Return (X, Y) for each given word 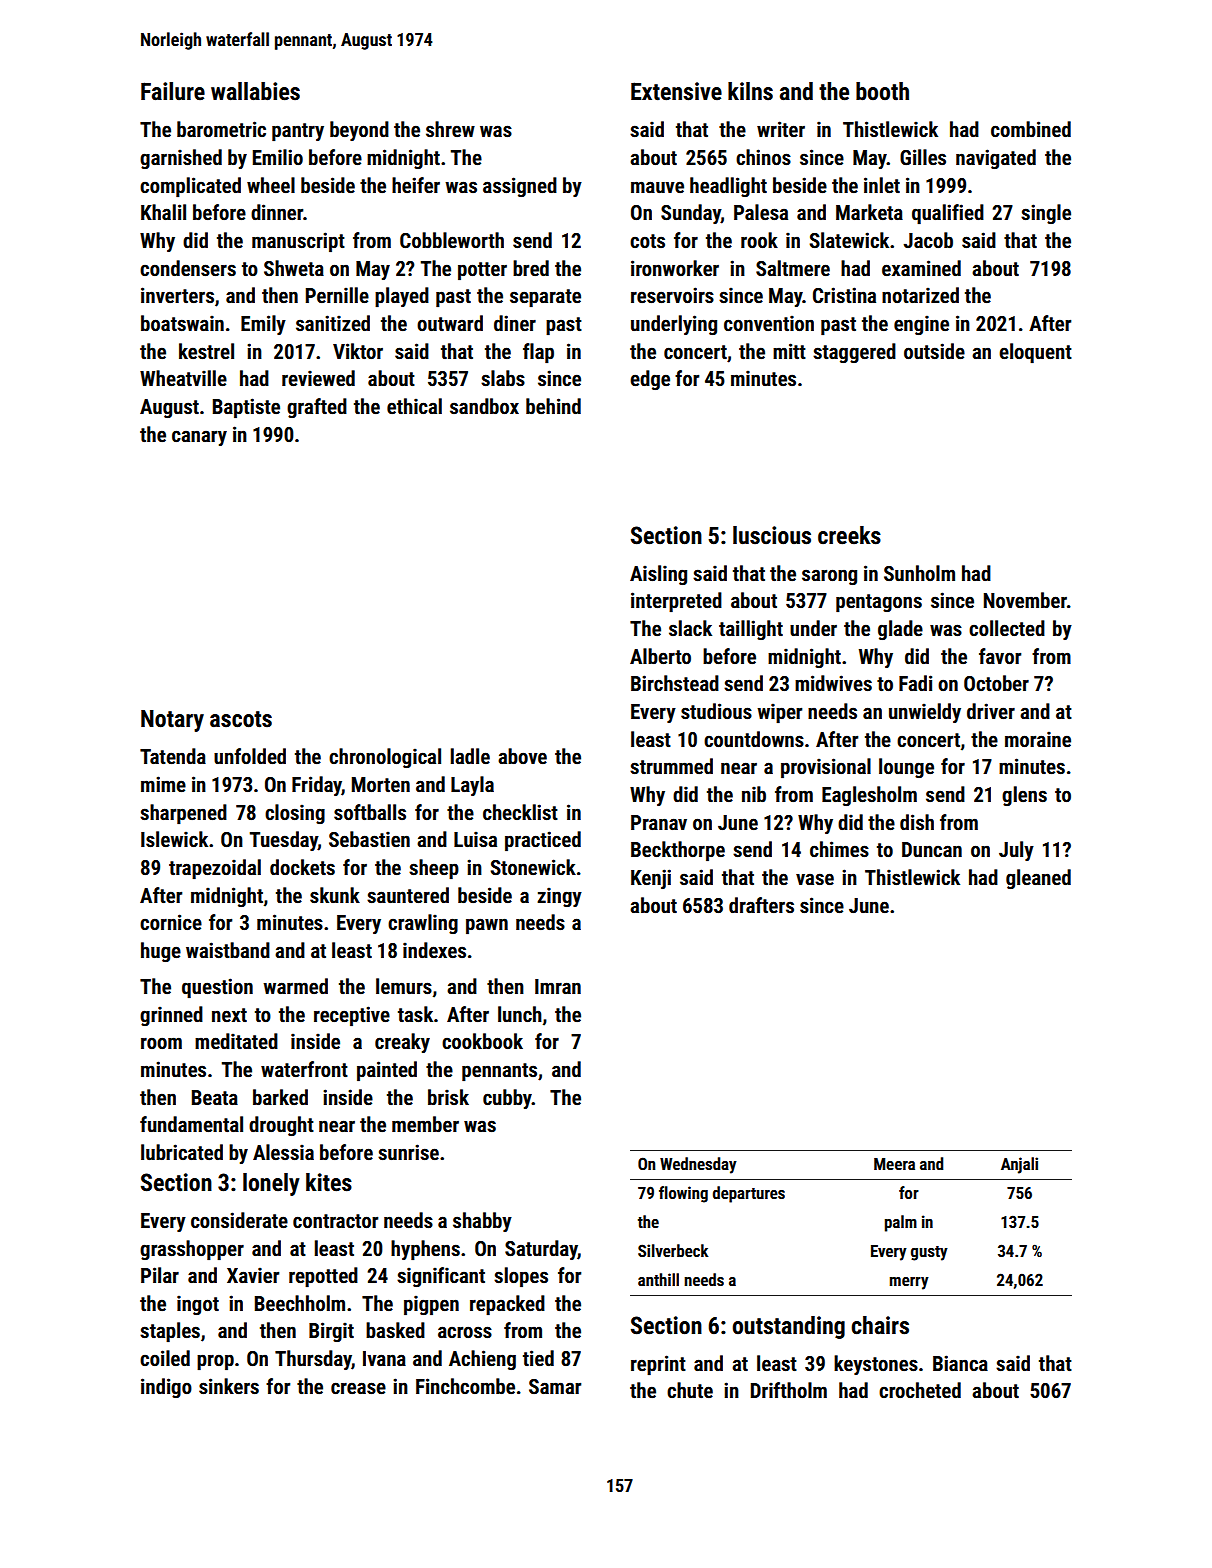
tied (538, 1358)
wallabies (255, 91)
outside (934, 351)
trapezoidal (215, 869)
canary (199, 438)
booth (882, 91)
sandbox (484, 406)
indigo (166, 1388)
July (1016, 851)
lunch (520, 1014)
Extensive (676, 91)
